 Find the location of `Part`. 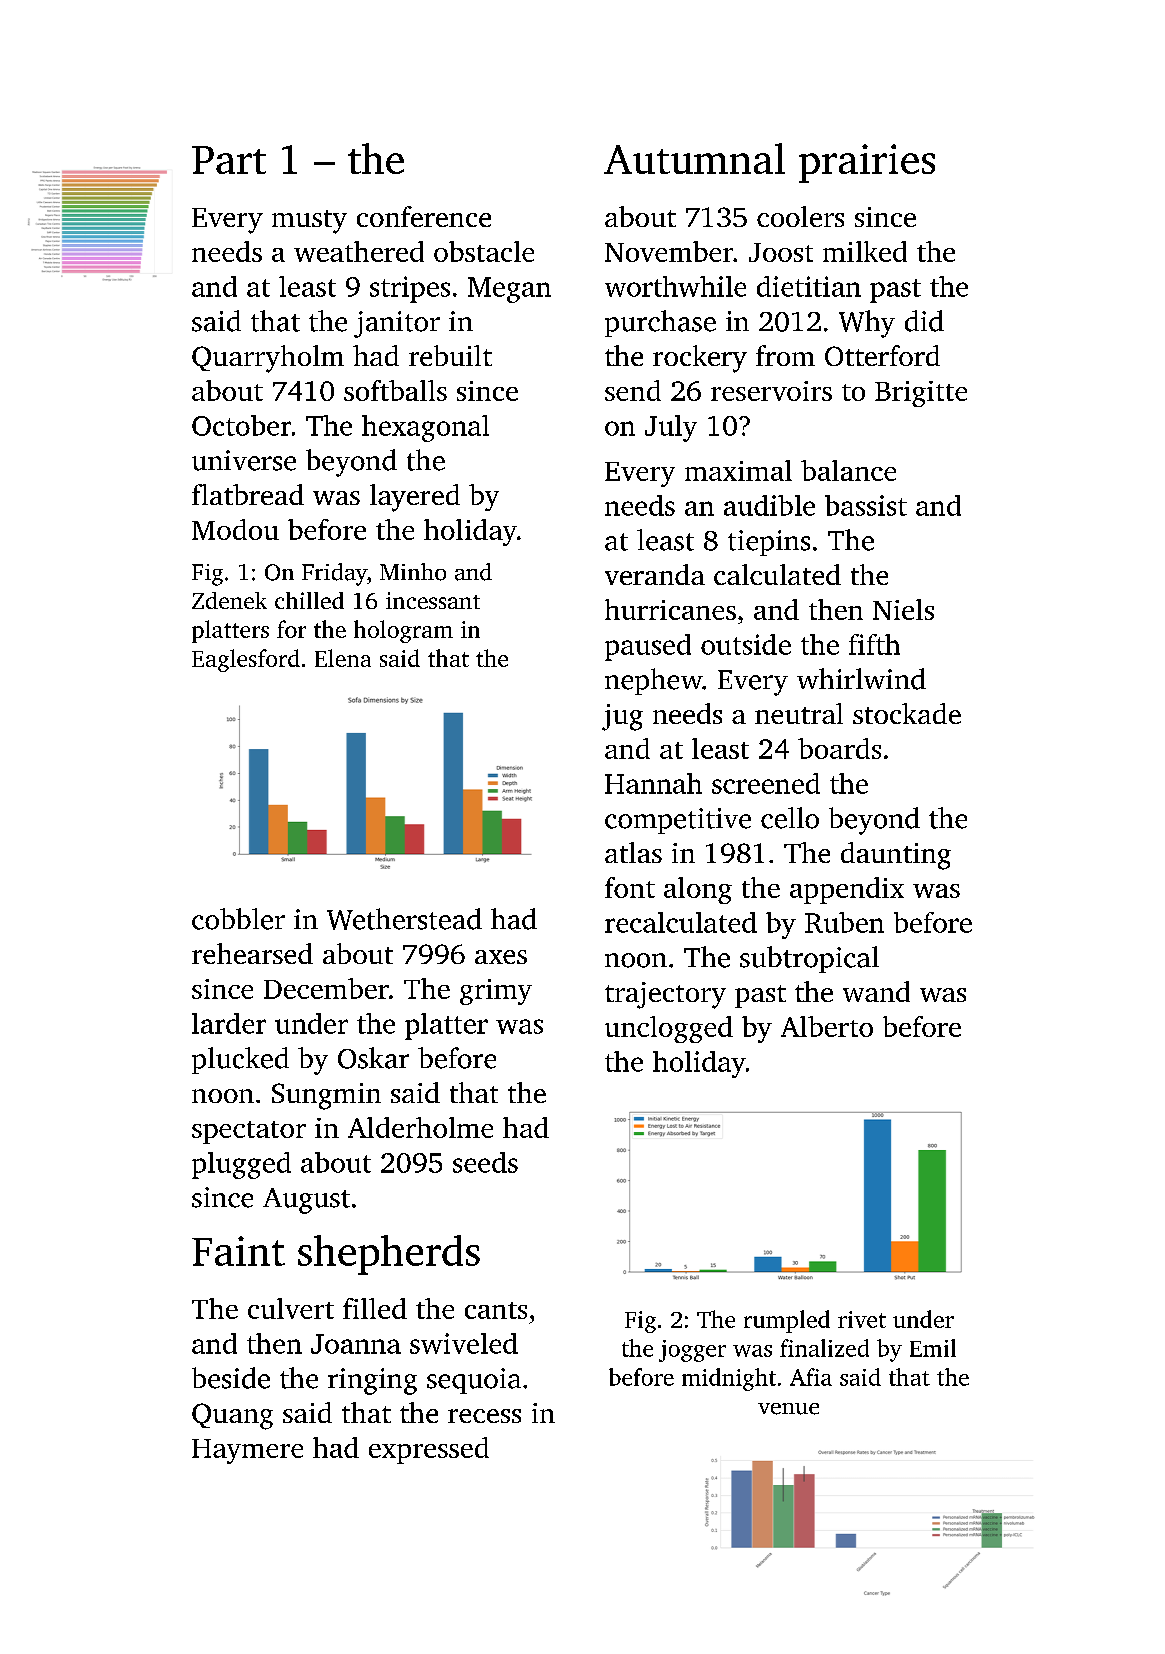

Part is located at coordinates (229, 160).
